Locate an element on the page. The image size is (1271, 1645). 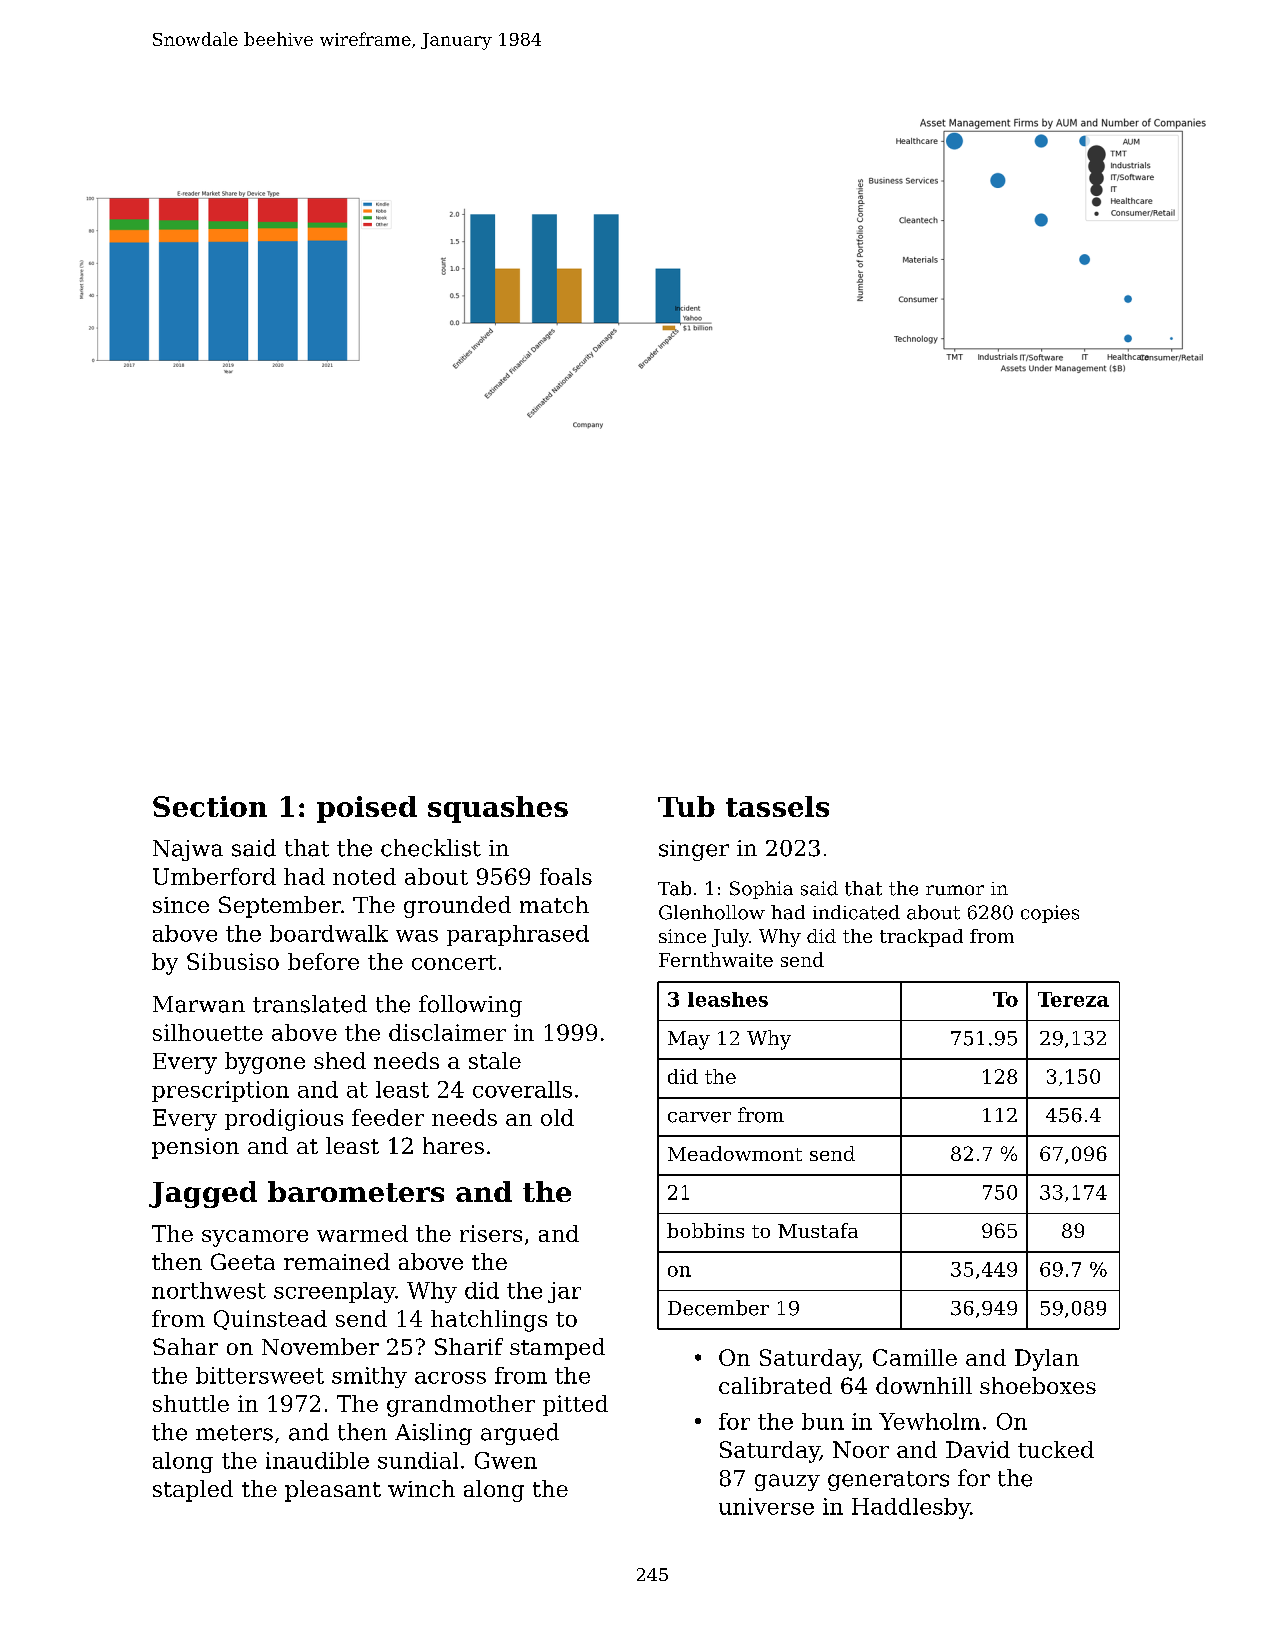
Dylan is located at coordinates (1047, 1360).
